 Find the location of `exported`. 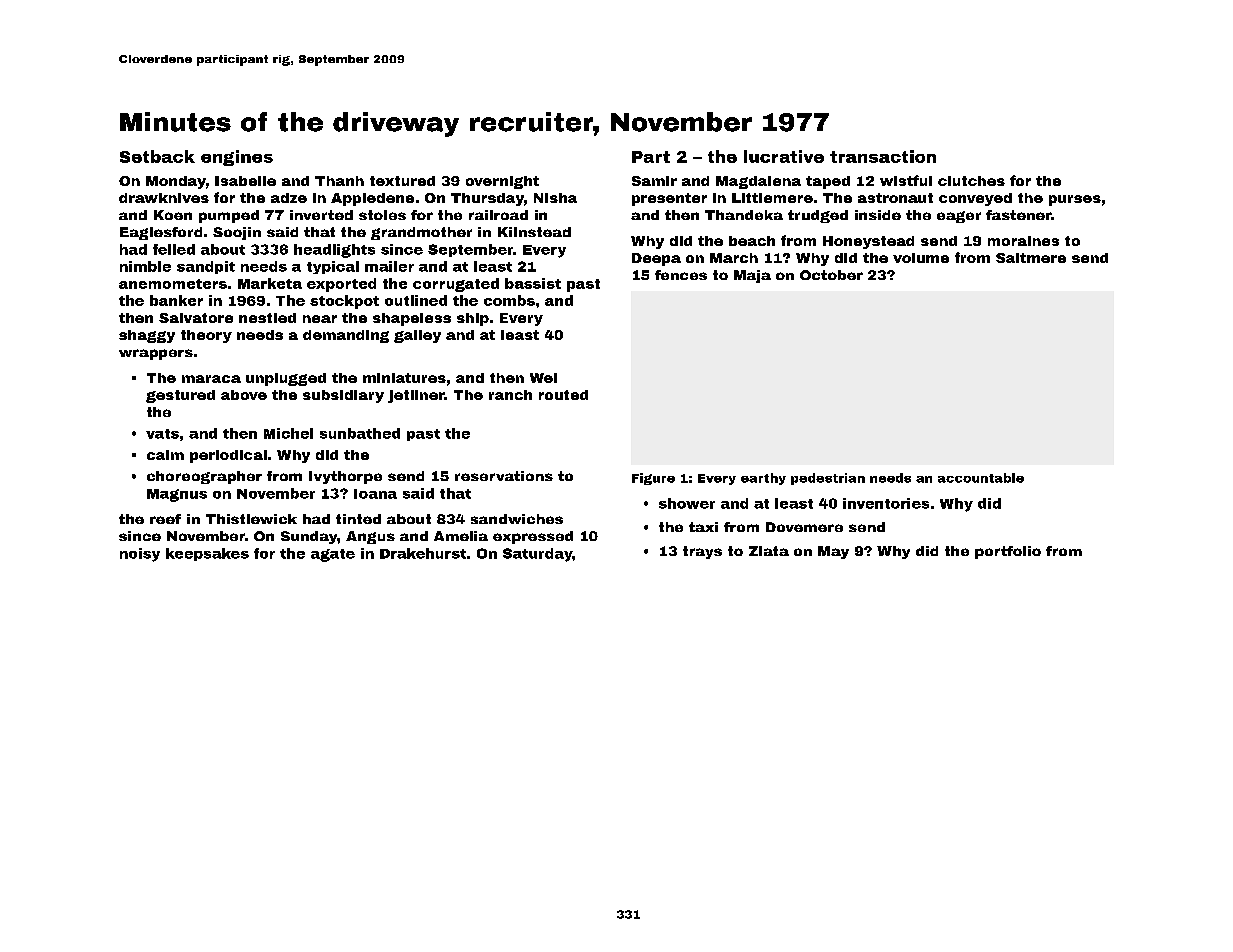

exported is located at coordinates (341, 285).
